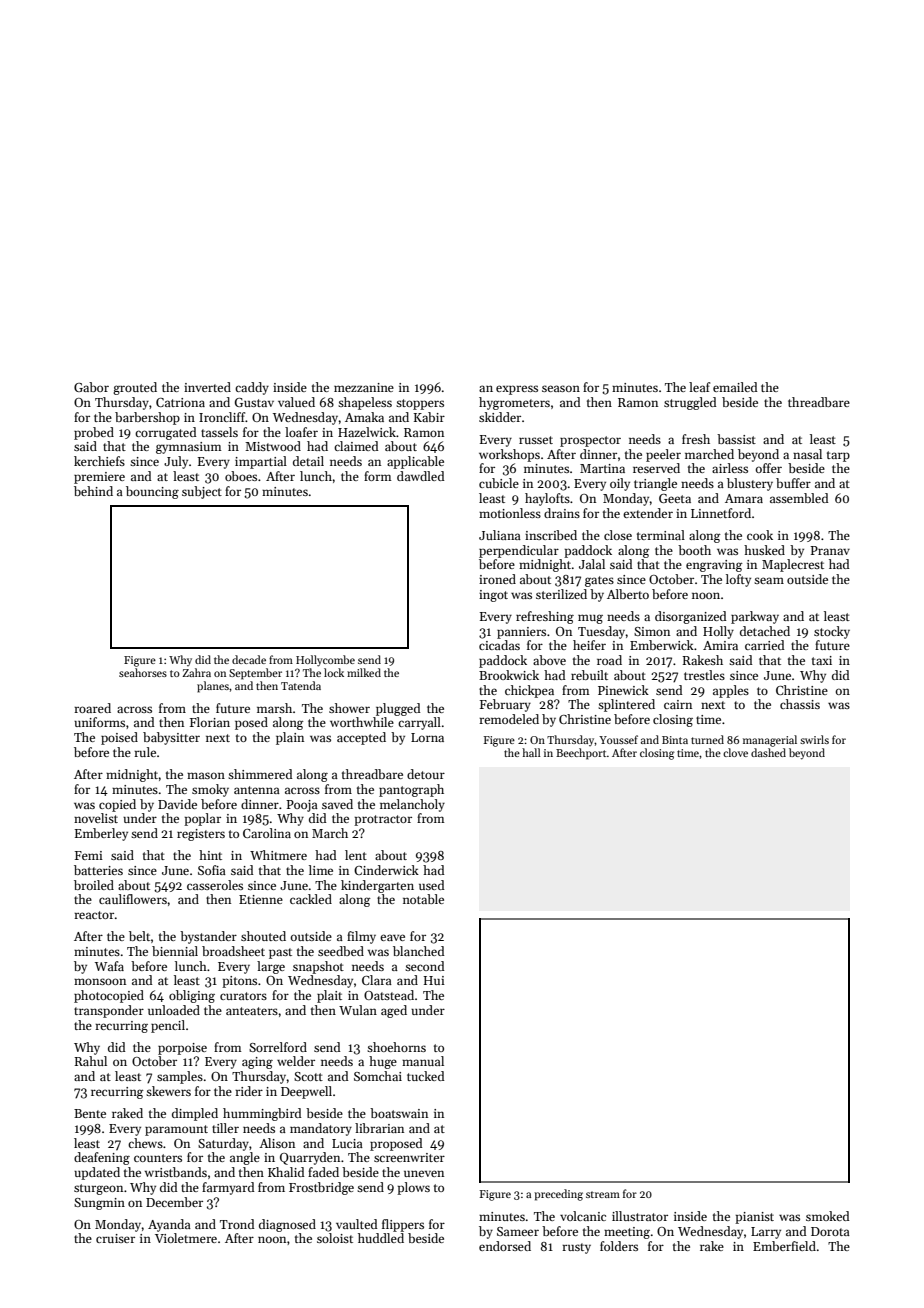 Image resolution: width=924 pixels, height=1308 pixels. I want to click on hall, so click(531, 752).
